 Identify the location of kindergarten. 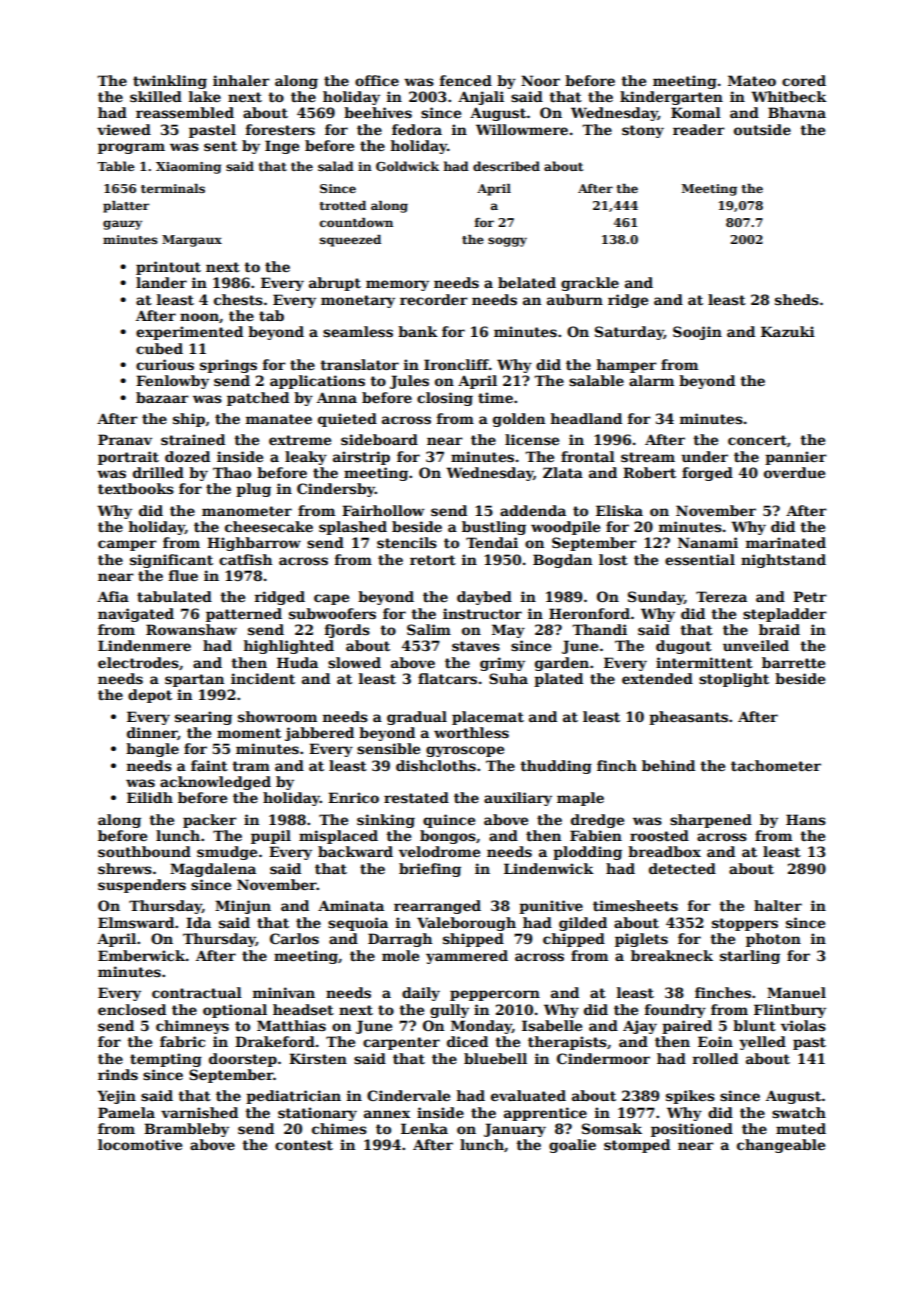
(671, 98).
